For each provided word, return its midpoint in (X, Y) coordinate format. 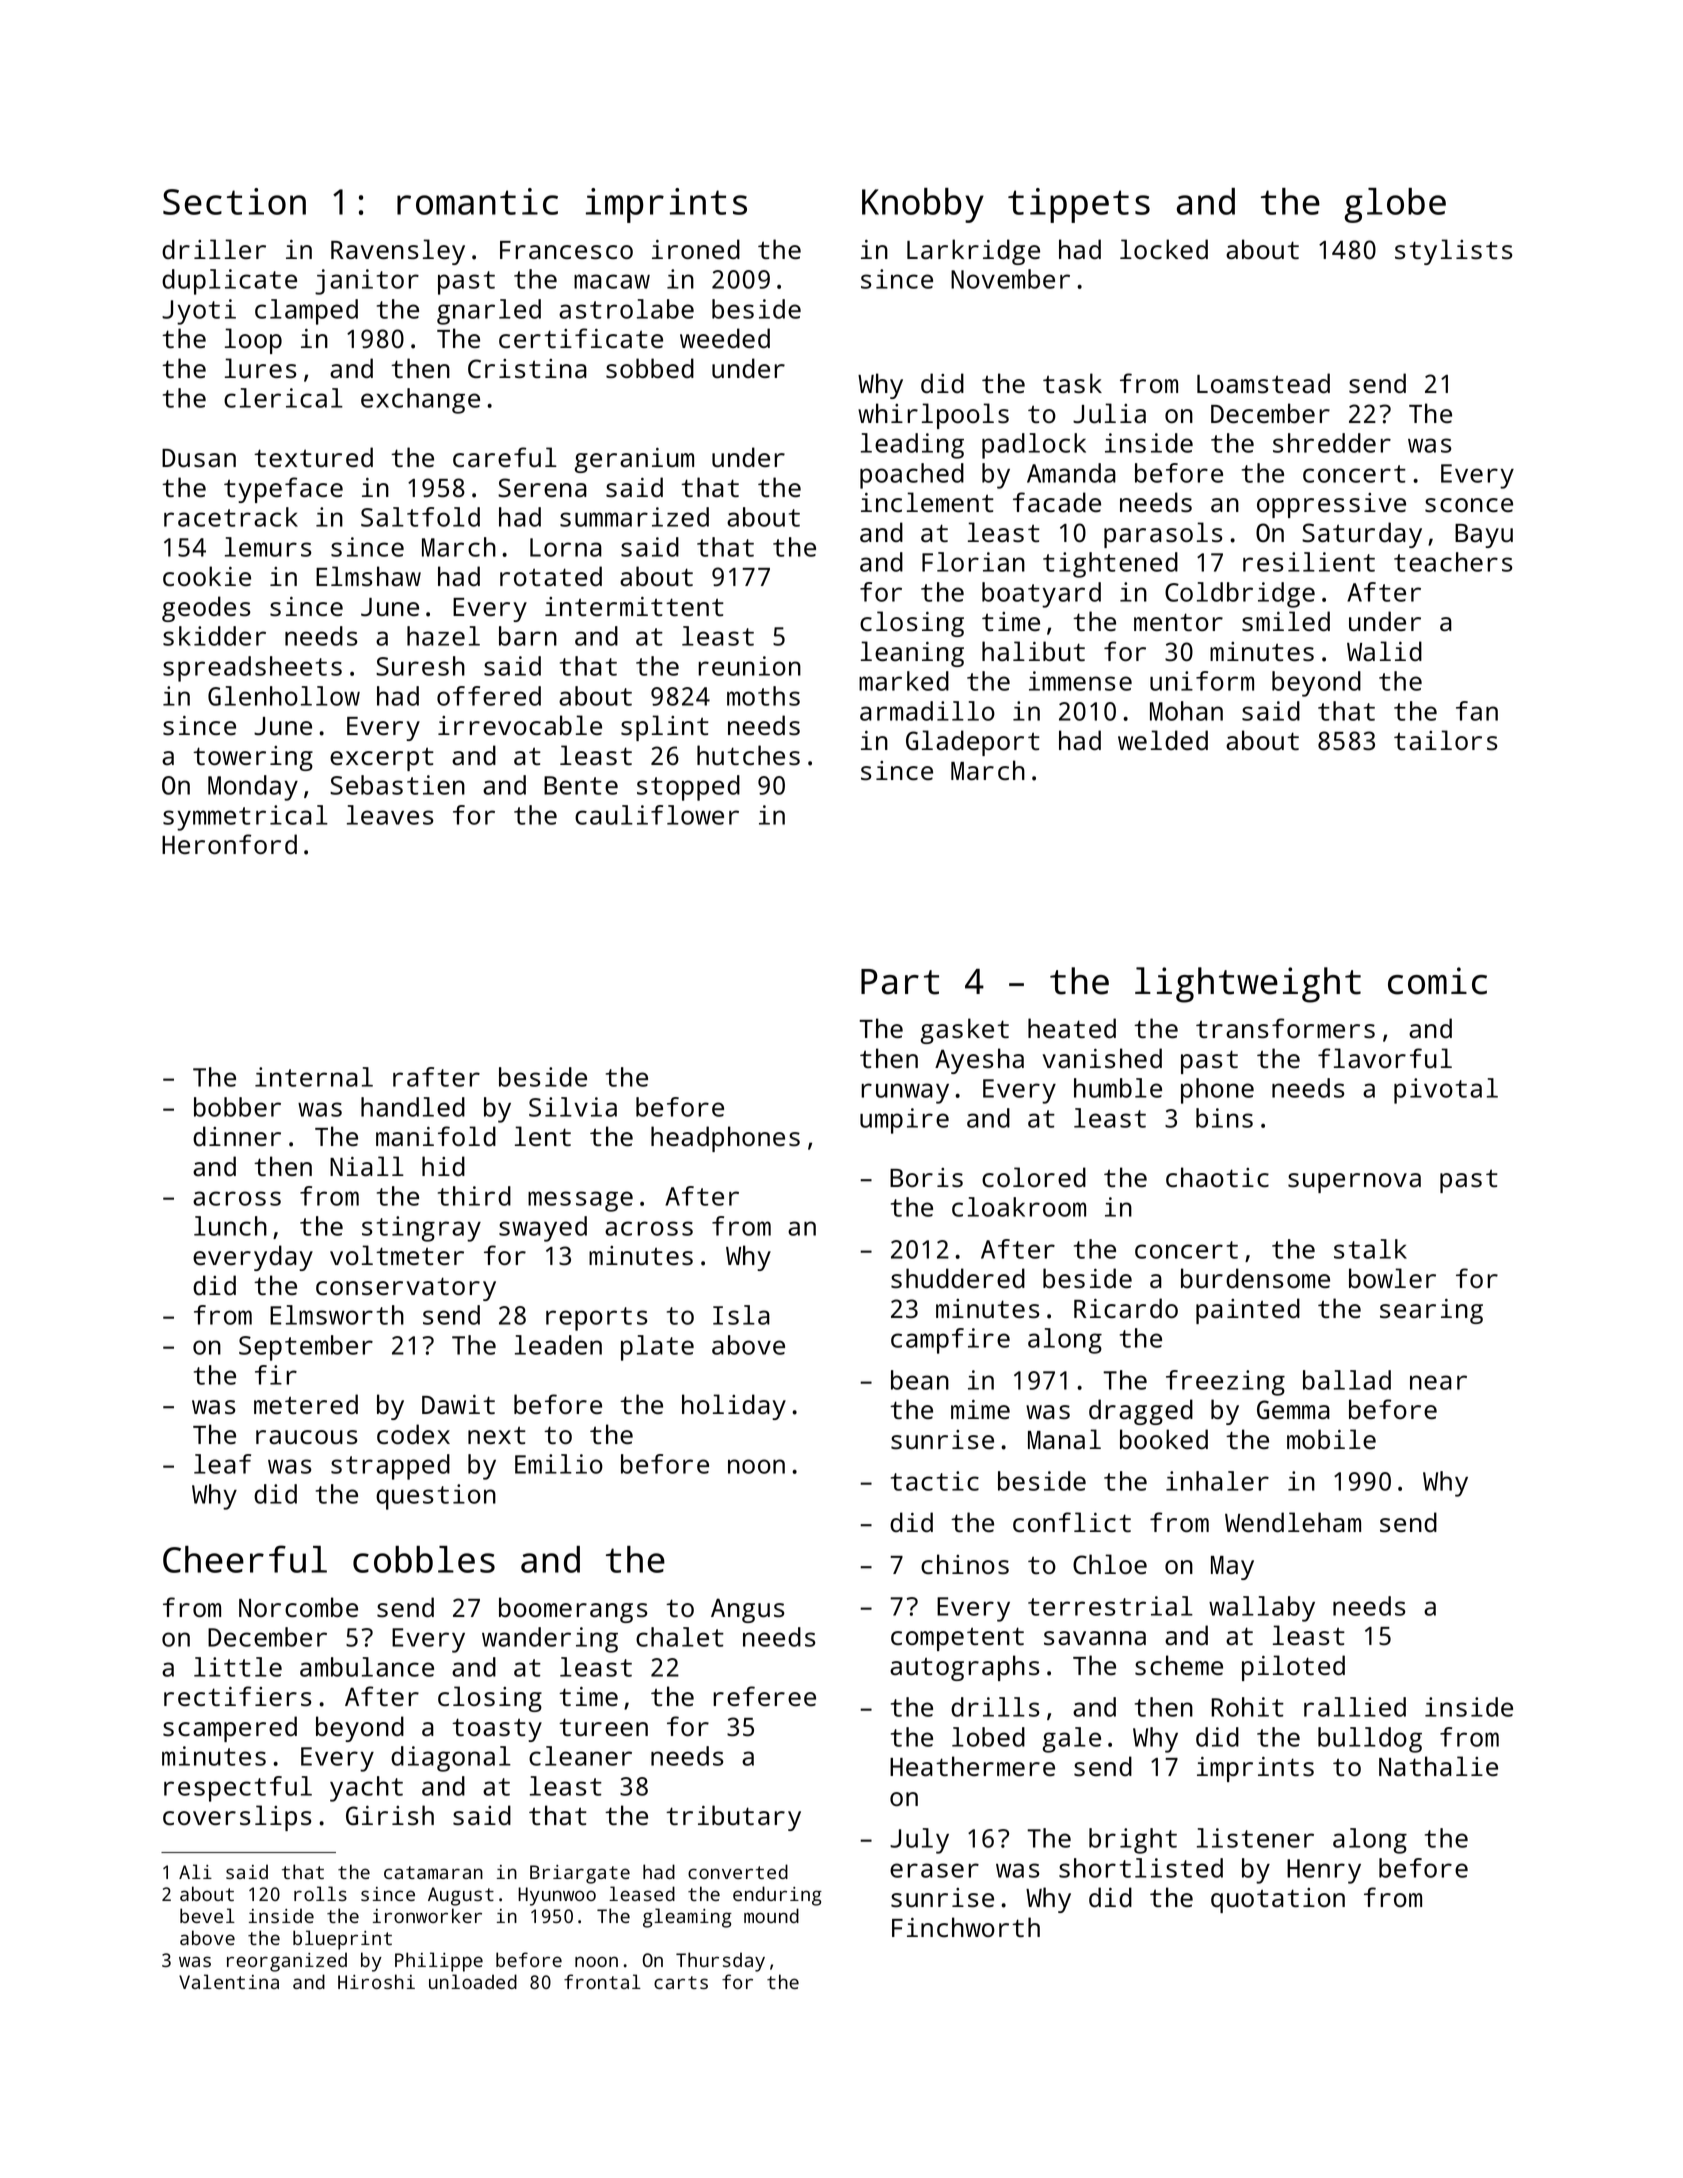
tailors (1446, 740)
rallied (1355, 1707)
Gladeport (973, 743)
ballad (1347, 1380)
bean (920, 1380)
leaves (390, 815)
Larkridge (973, 252)
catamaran (433, 1872)
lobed (988, 1737)
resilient (1309, 562)
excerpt (382, 759)
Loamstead (1263, 383)
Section (234, 201)
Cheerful (245, 1559)
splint (665, 728)
